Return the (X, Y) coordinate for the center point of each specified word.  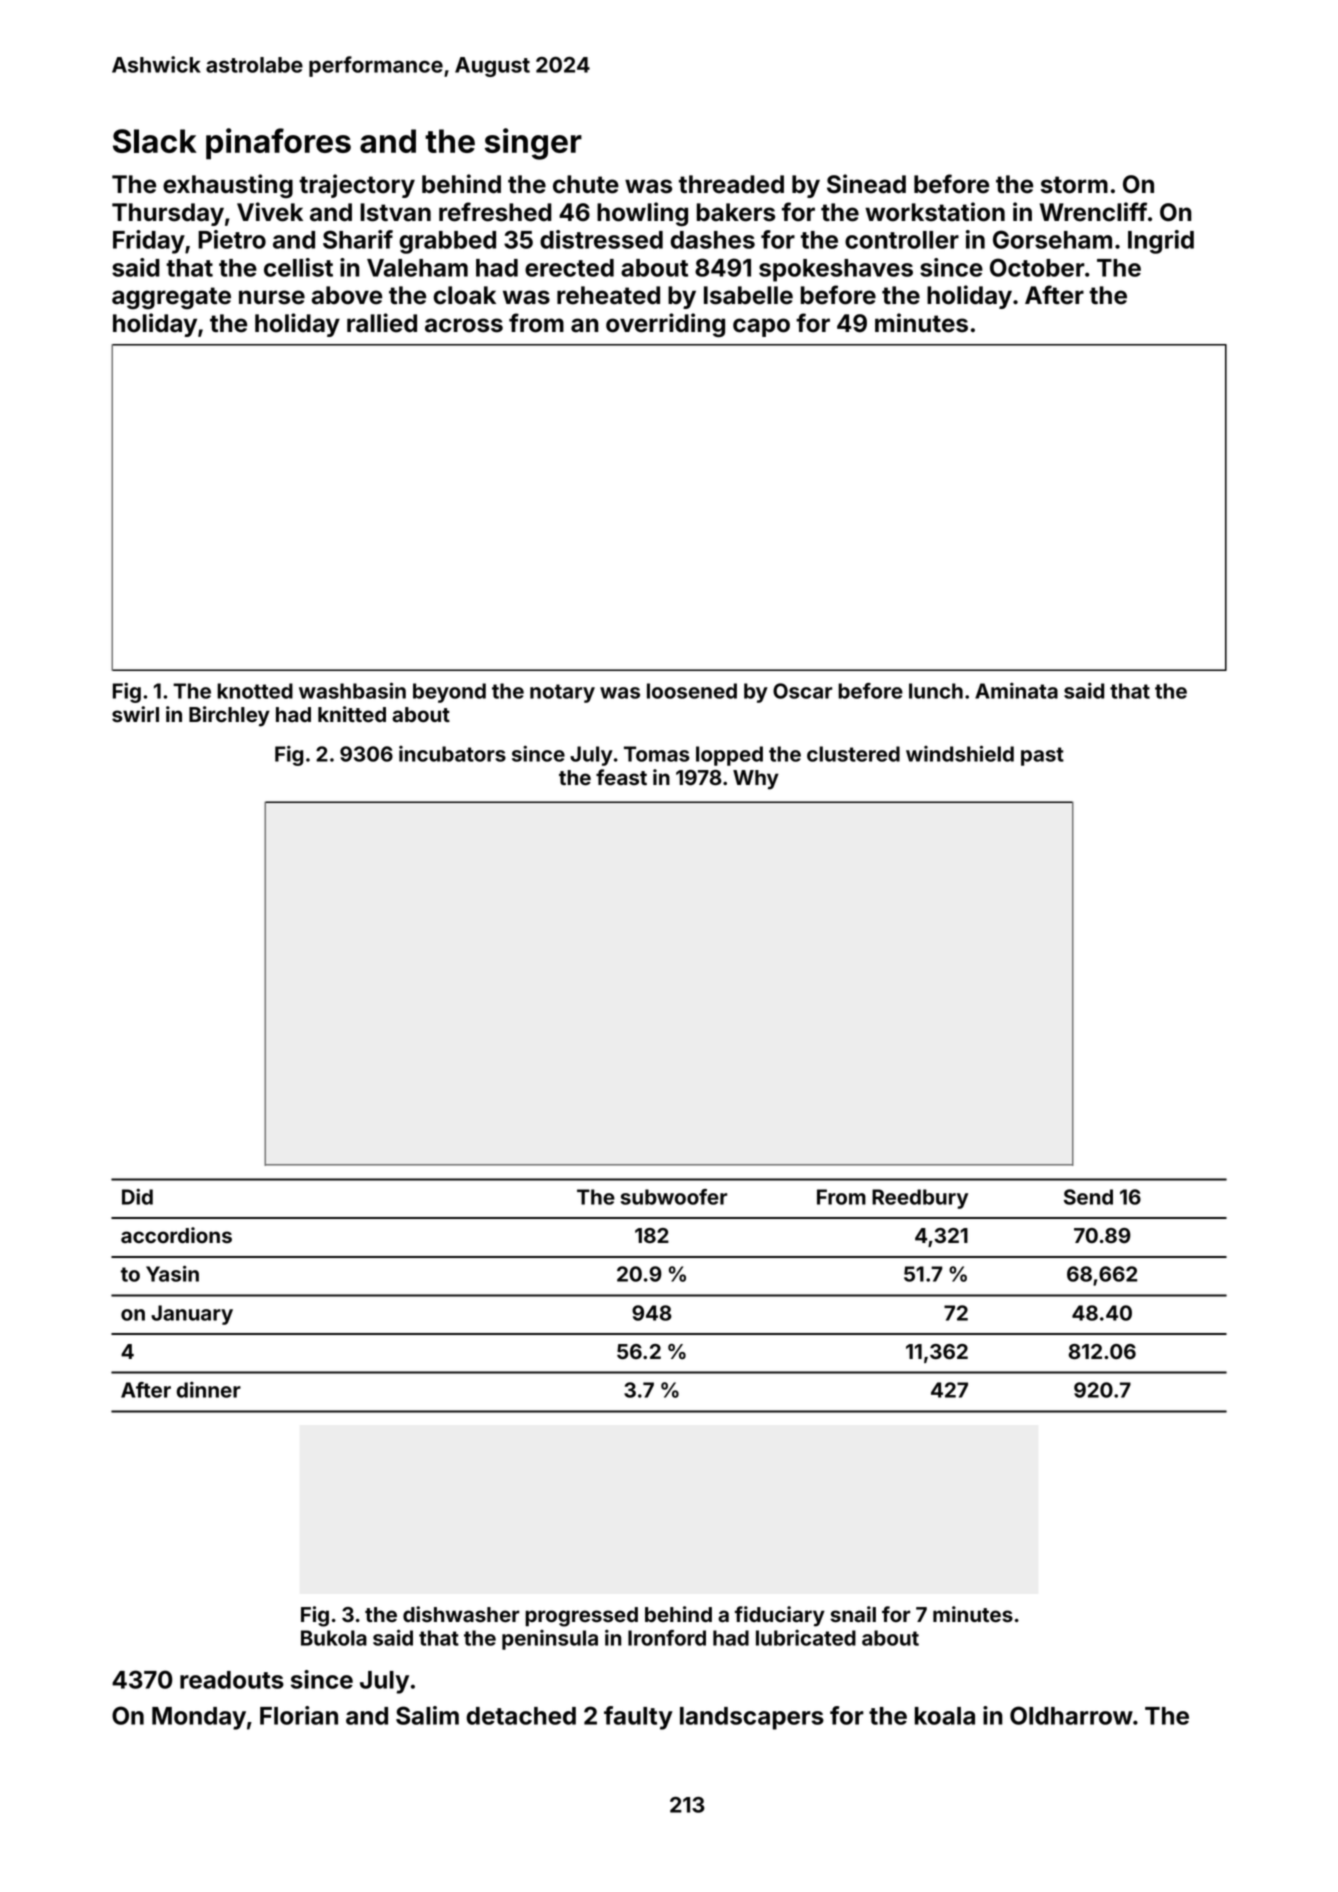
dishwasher (461, 1614)
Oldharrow (1071, 1715)
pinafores (278, 144)
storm (1074, 185)
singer (533, 144)
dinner (209, 1389)
